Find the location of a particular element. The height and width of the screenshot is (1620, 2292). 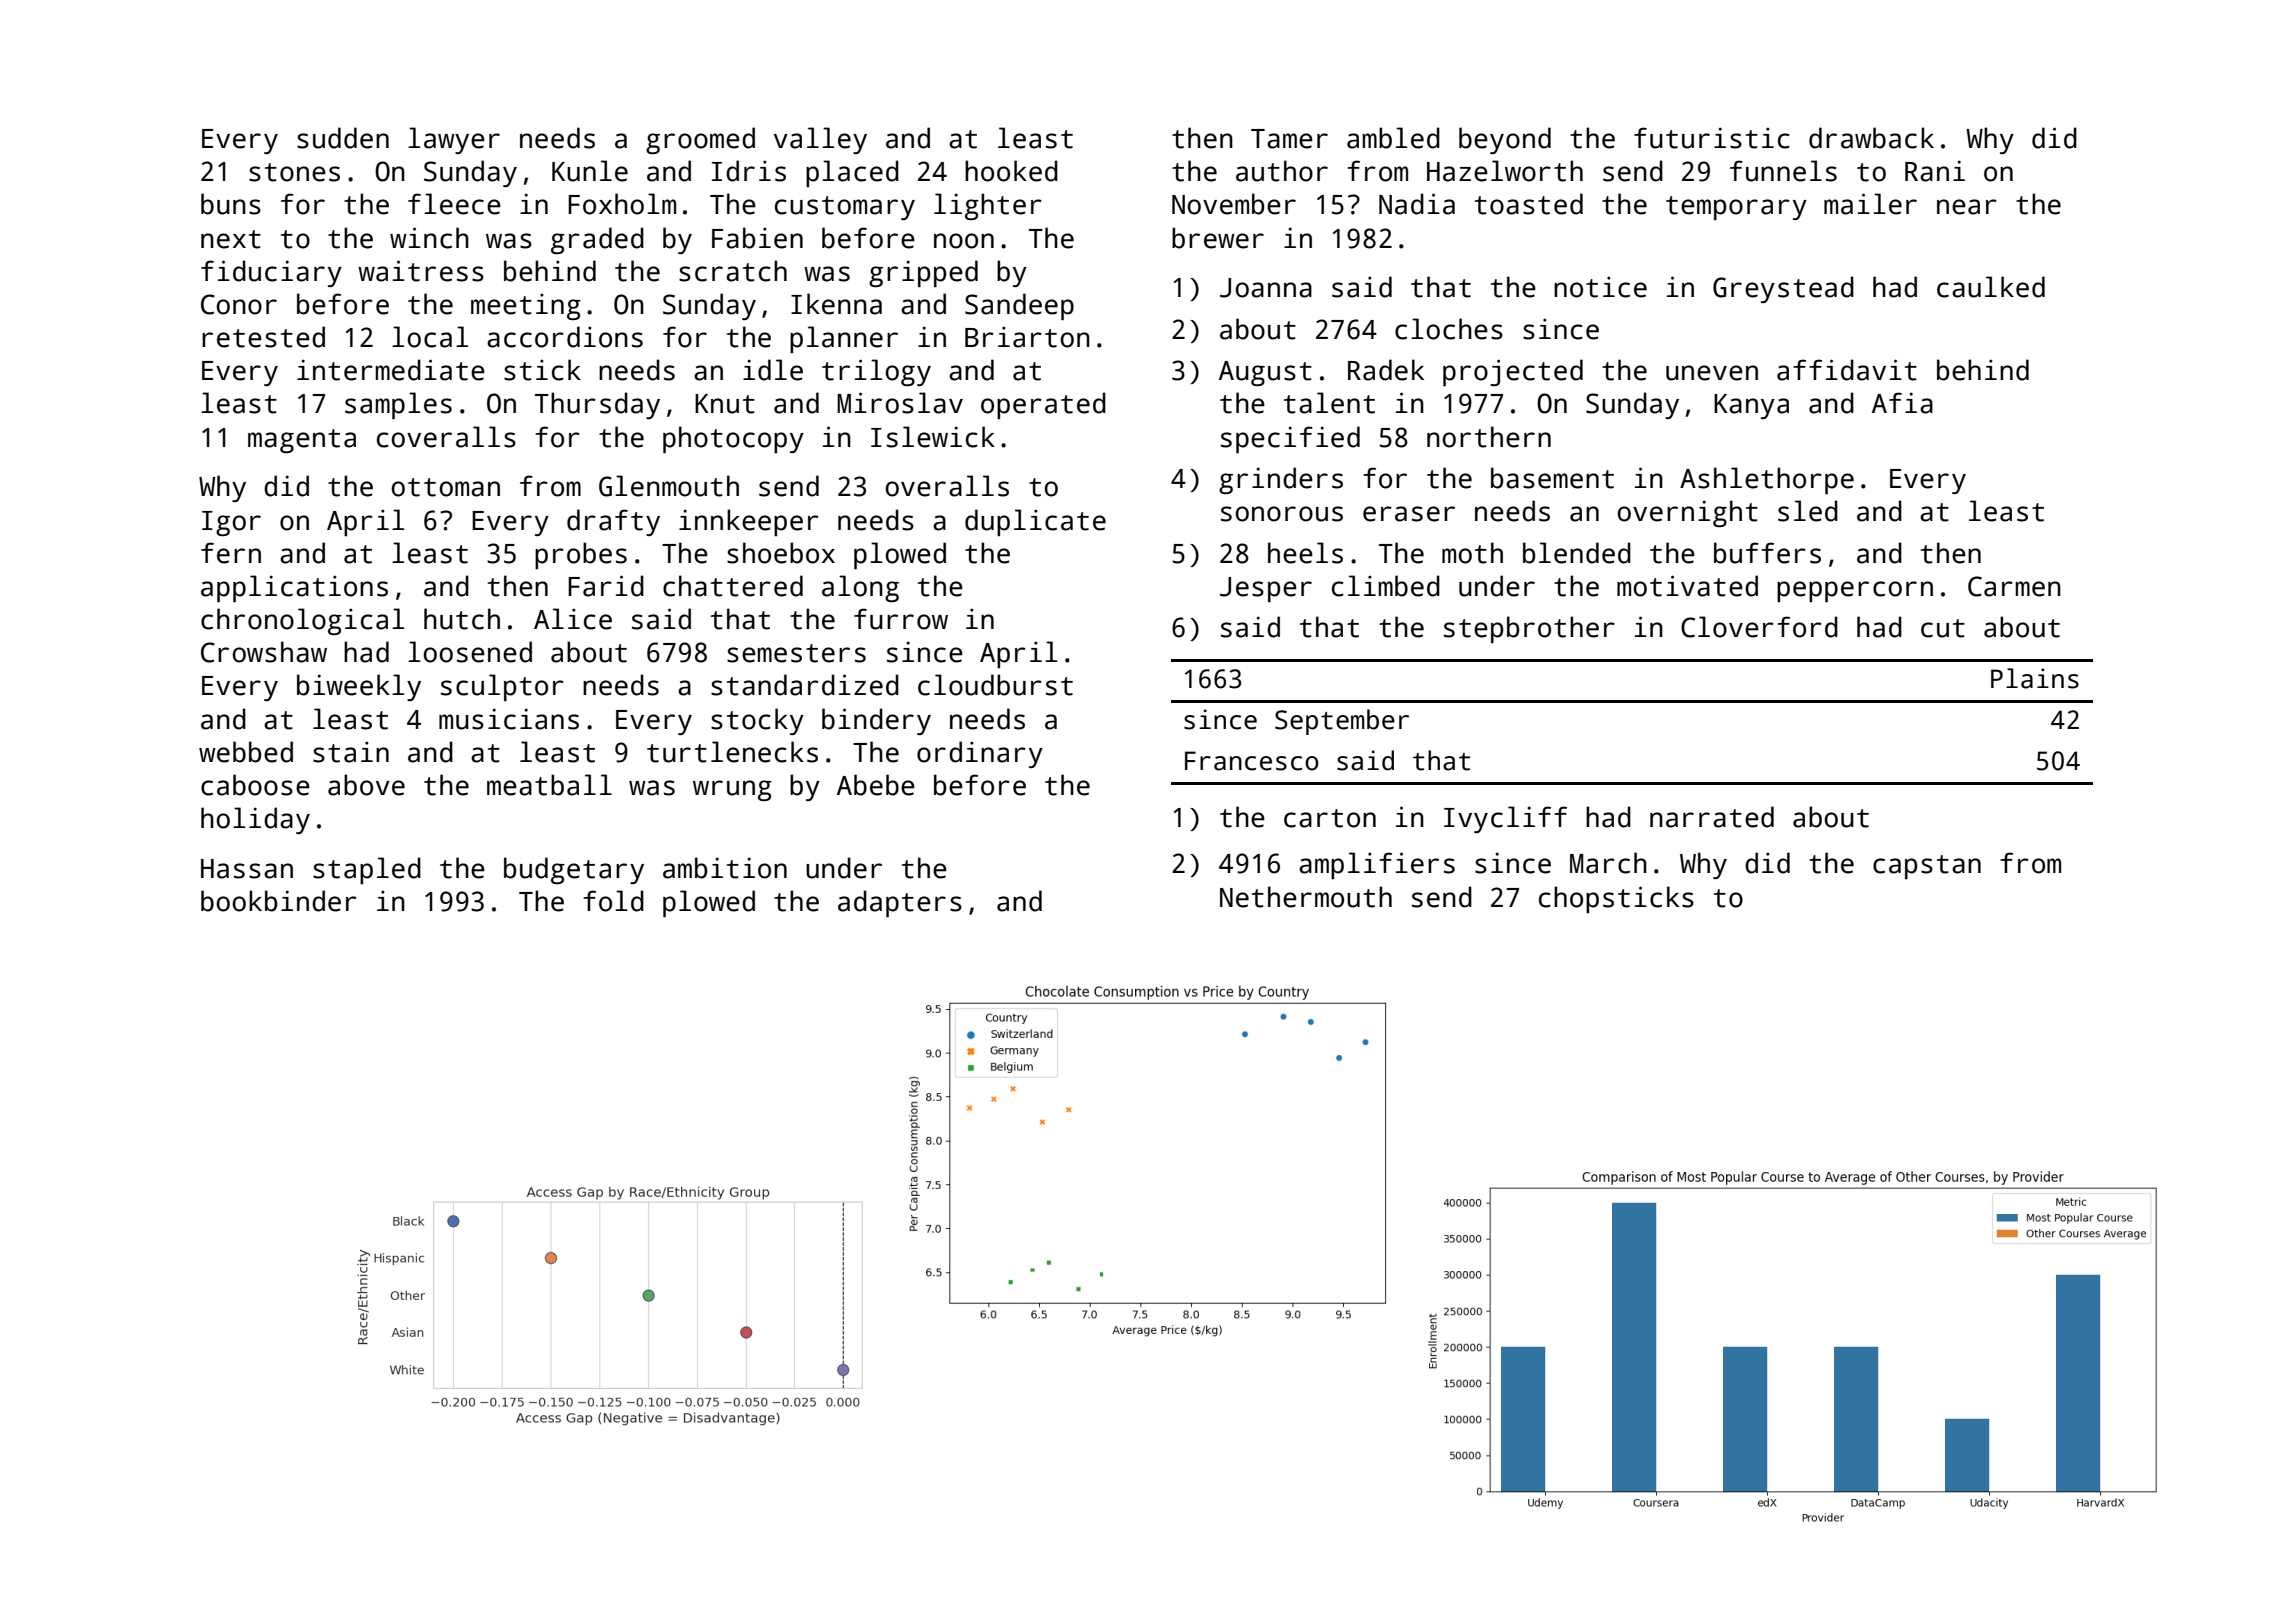

Conor is located at coordinates (239, 304).
